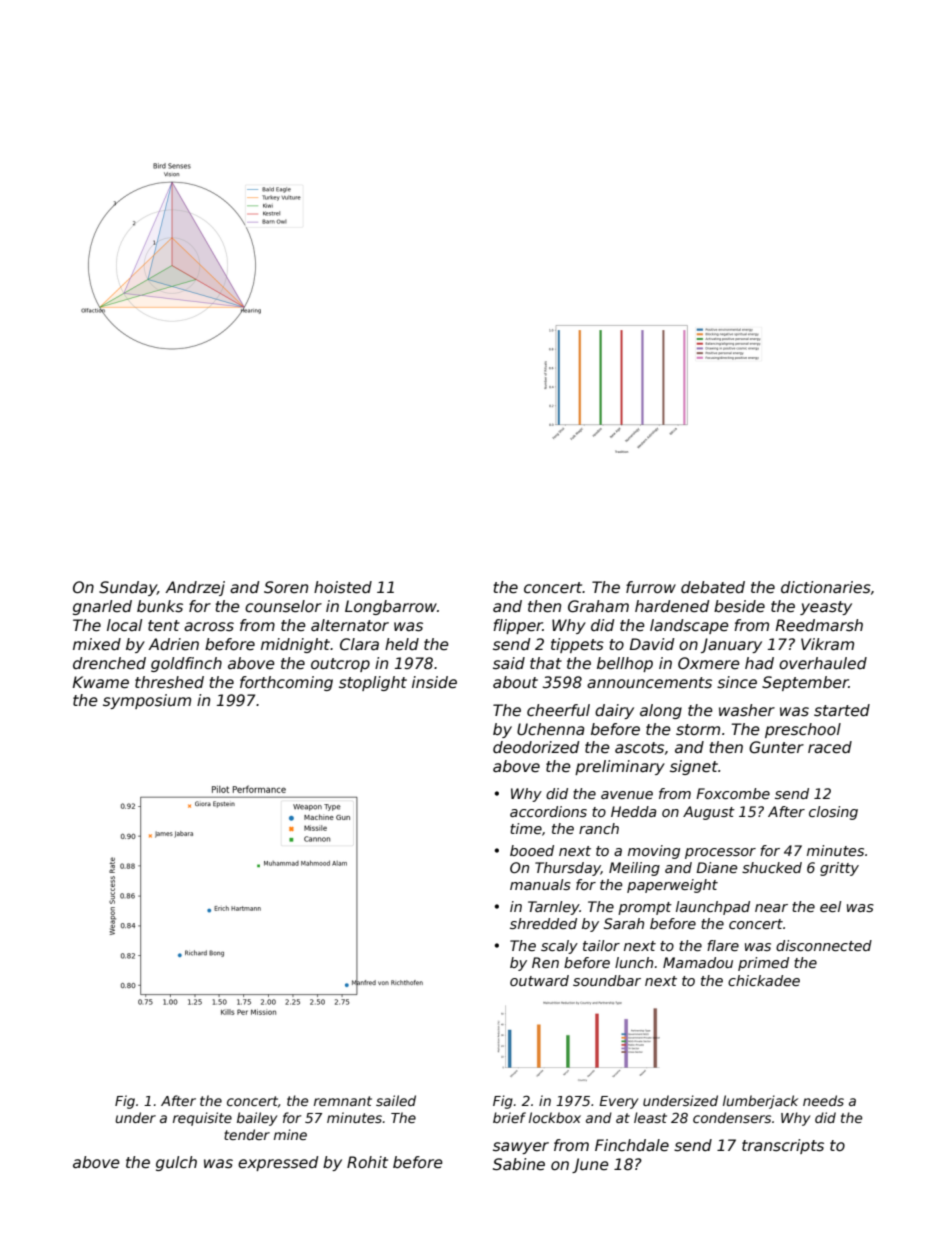  I want to click on symposium, so click(147, 701).
